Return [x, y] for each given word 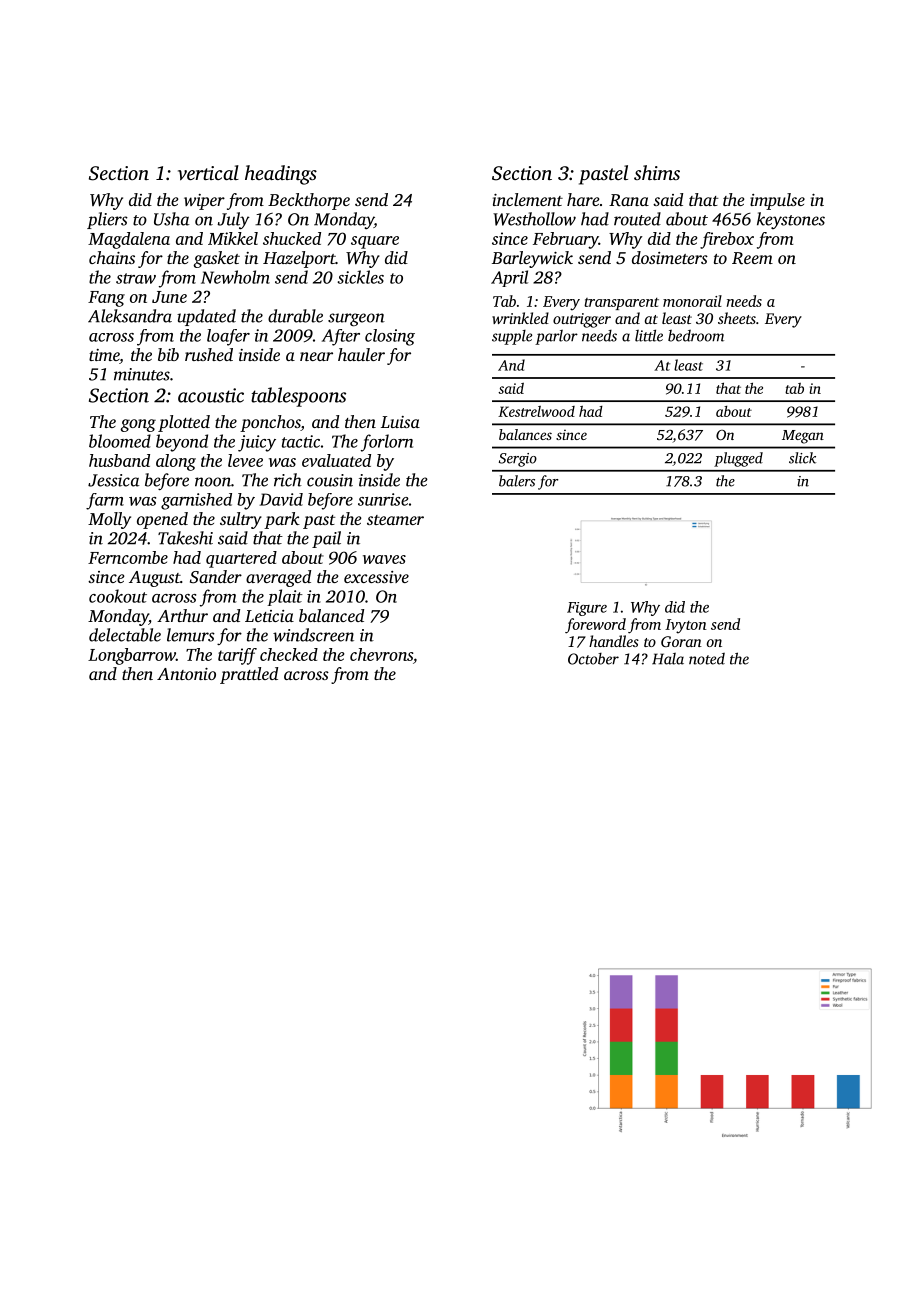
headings [281, 175]
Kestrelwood [536, 411]
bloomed [120, 441]
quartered [241, 559]
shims [657, 172]
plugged [738, 459]
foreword [595, 626]
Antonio [186, 674]
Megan [803, 437]
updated [206, 317]
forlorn [387, 443]
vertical [208, 173]
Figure [587, 609]
